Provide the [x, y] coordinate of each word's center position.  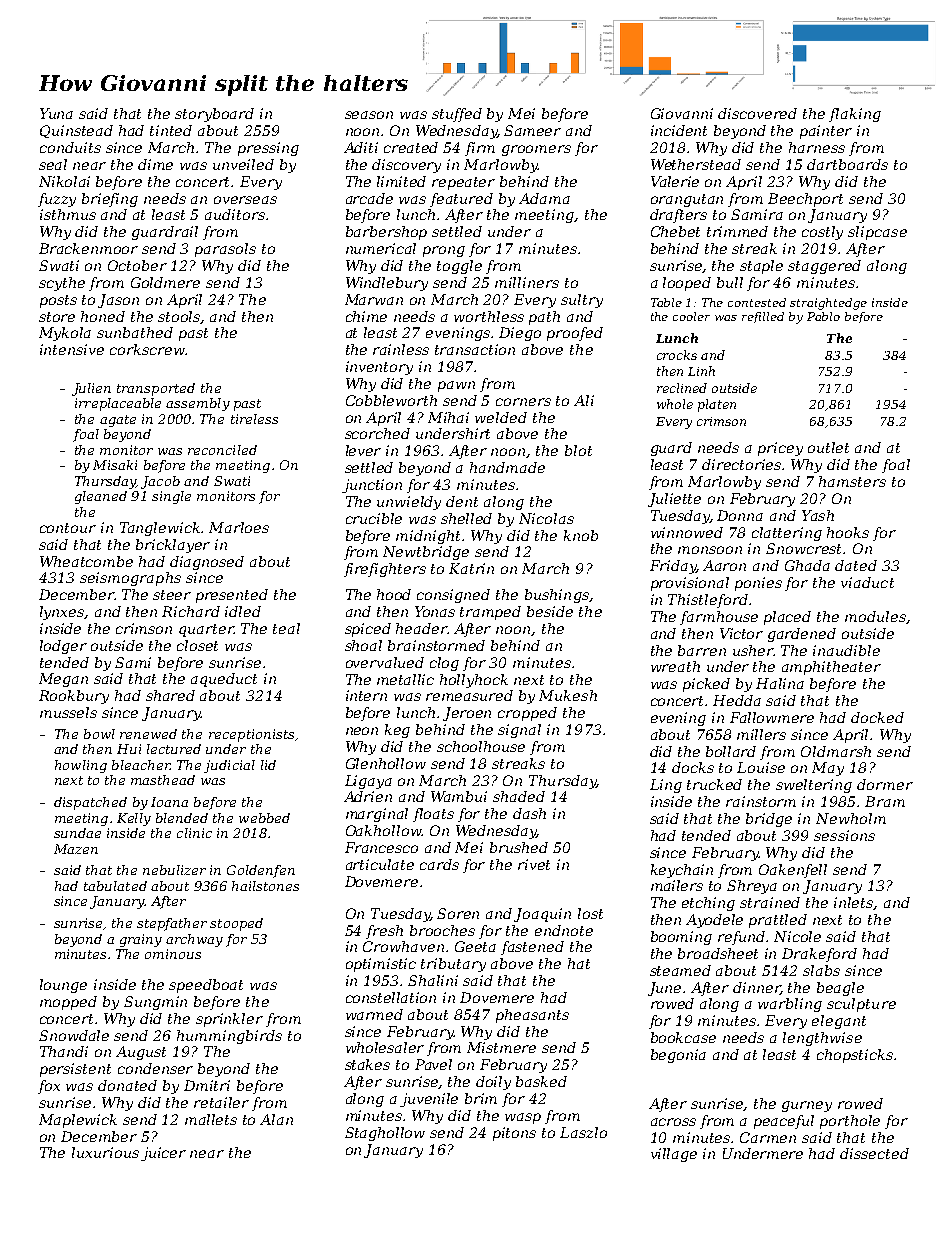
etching [708, 904]
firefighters [385, 570]
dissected [874, 1153]
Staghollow [385, 1134]
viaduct [867, 582]
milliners [527, 282]
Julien [91, 389]
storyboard [214, 115]
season [369, 115]
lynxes [62, 613]
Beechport [805, 200]
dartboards [847, 164]
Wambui [459, 796]
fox [49, 1087]
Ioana [169, 802]
